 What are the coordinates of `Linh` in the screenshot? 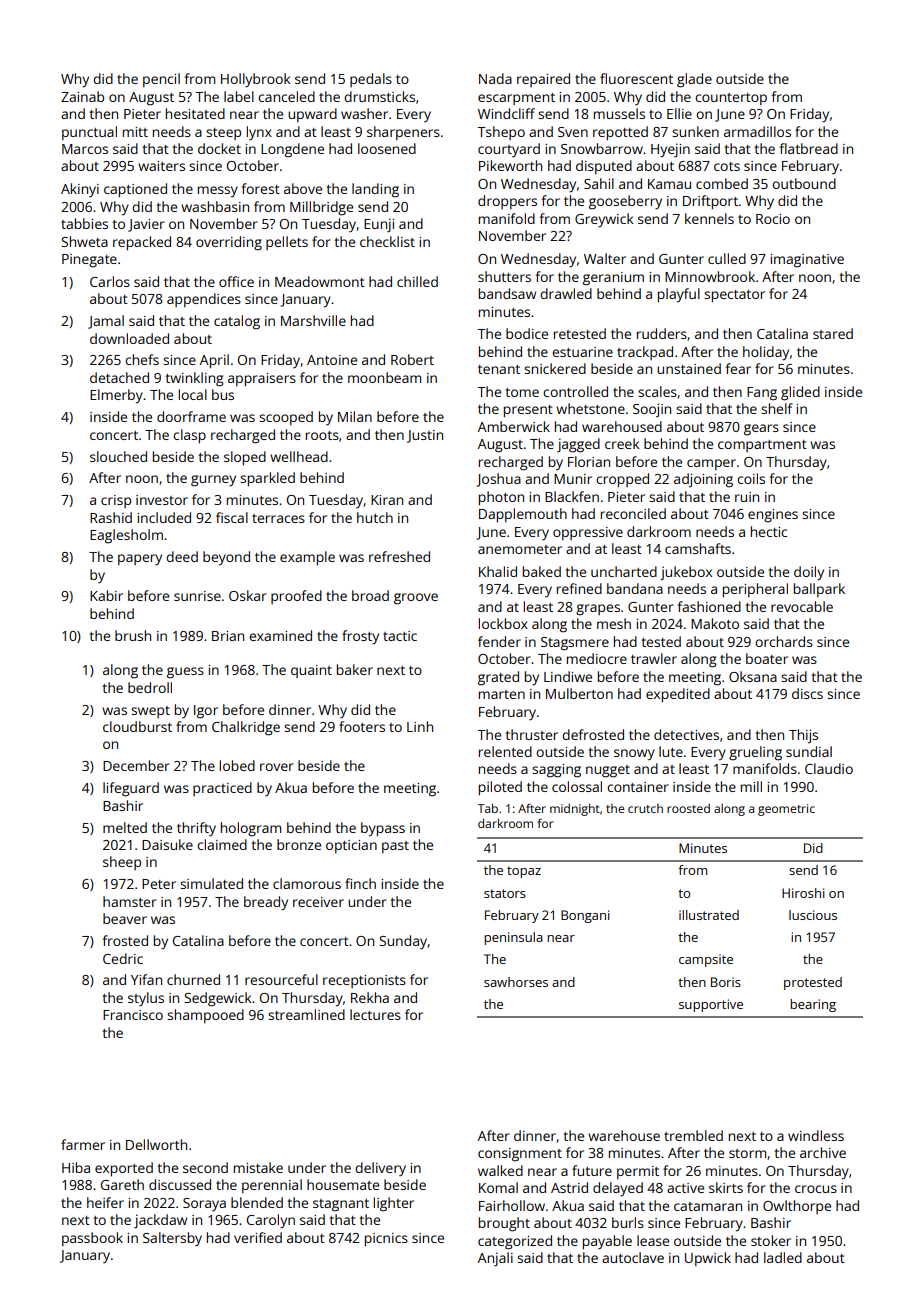 It's located at (420, 726).
